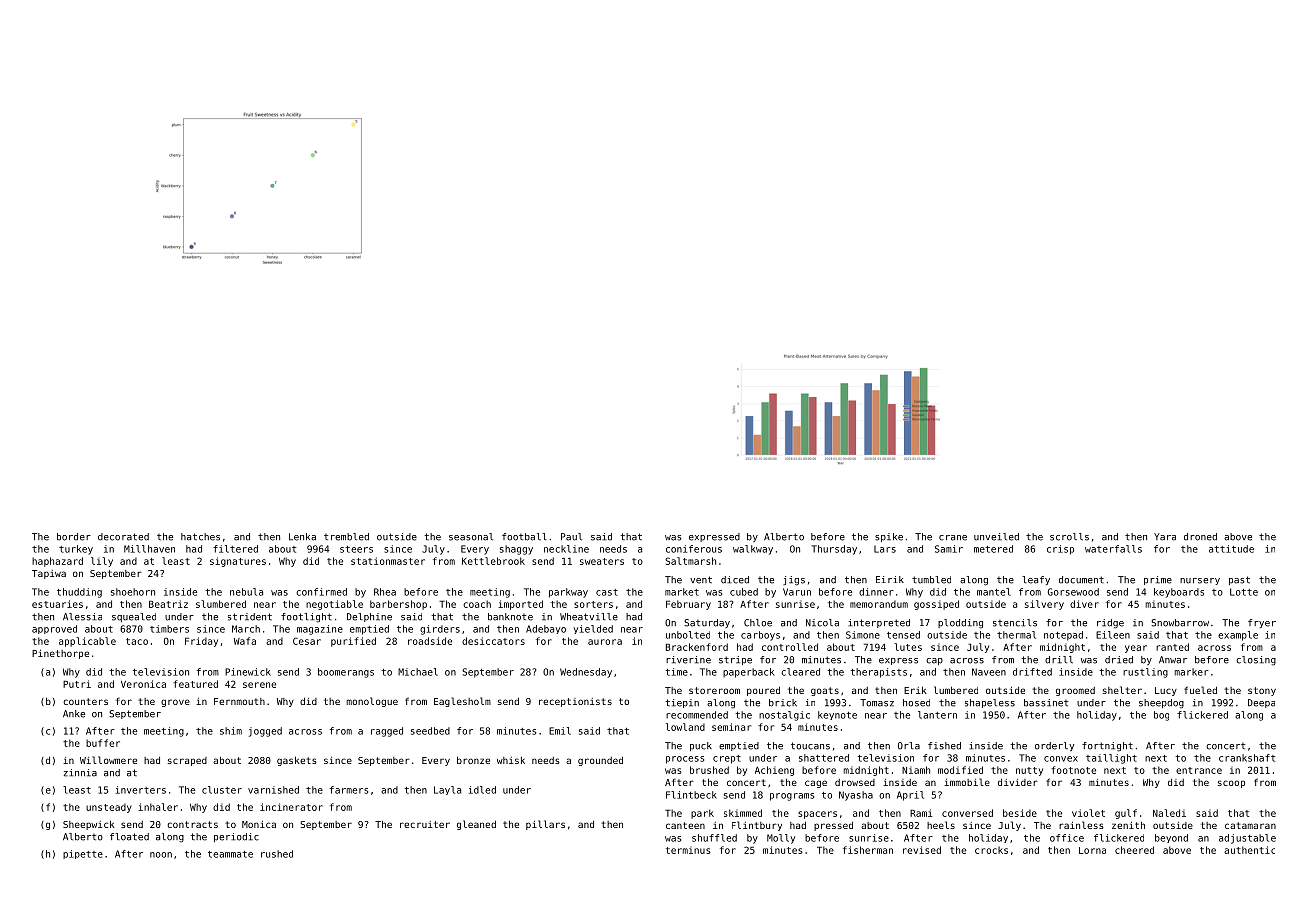 This page has width=1308, height=924. I want to click on scrolls, so click(1069, 537).
